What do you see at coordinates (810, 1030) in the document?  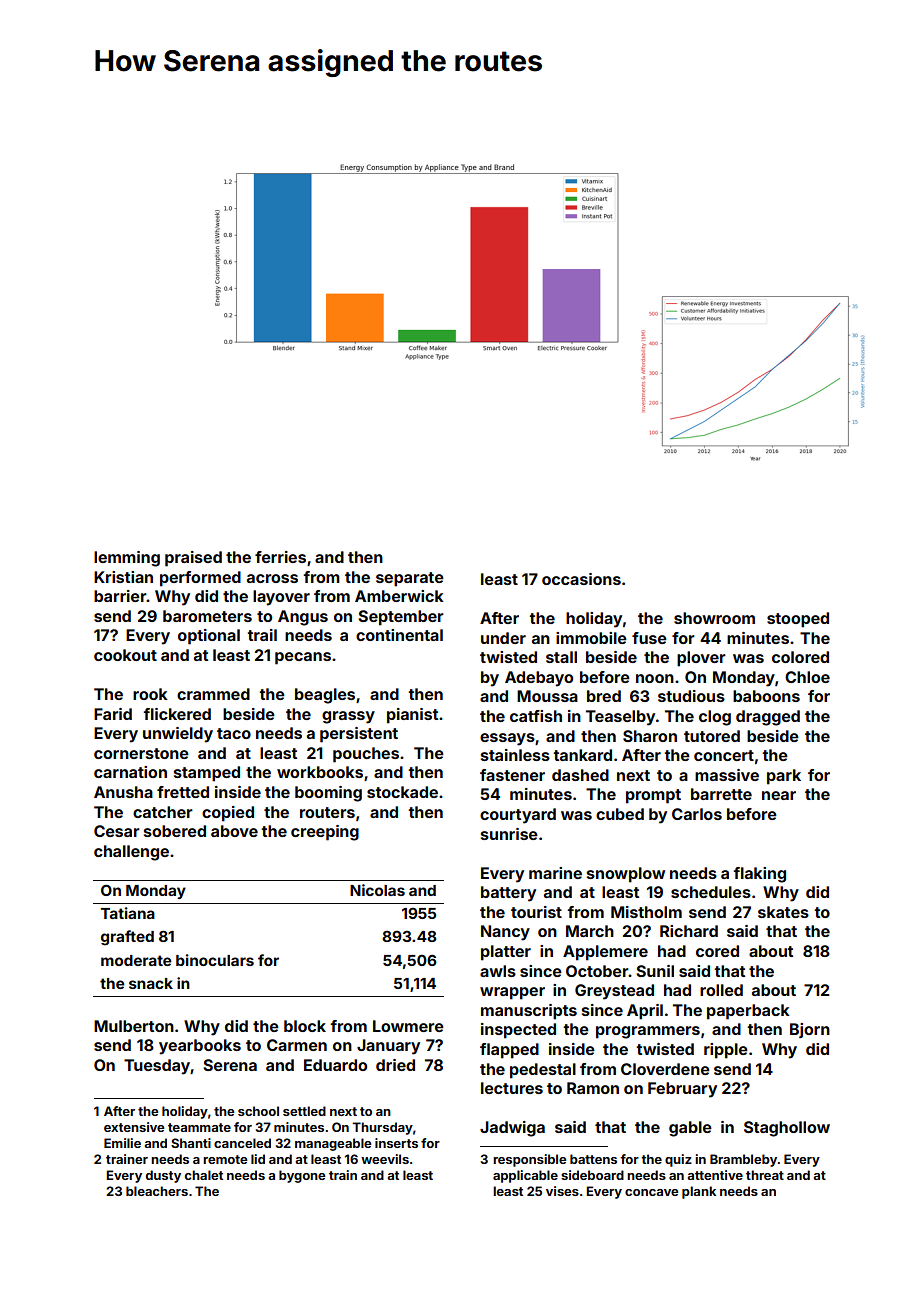 I see `Bjorn` at bounding box center [810, 1030].
